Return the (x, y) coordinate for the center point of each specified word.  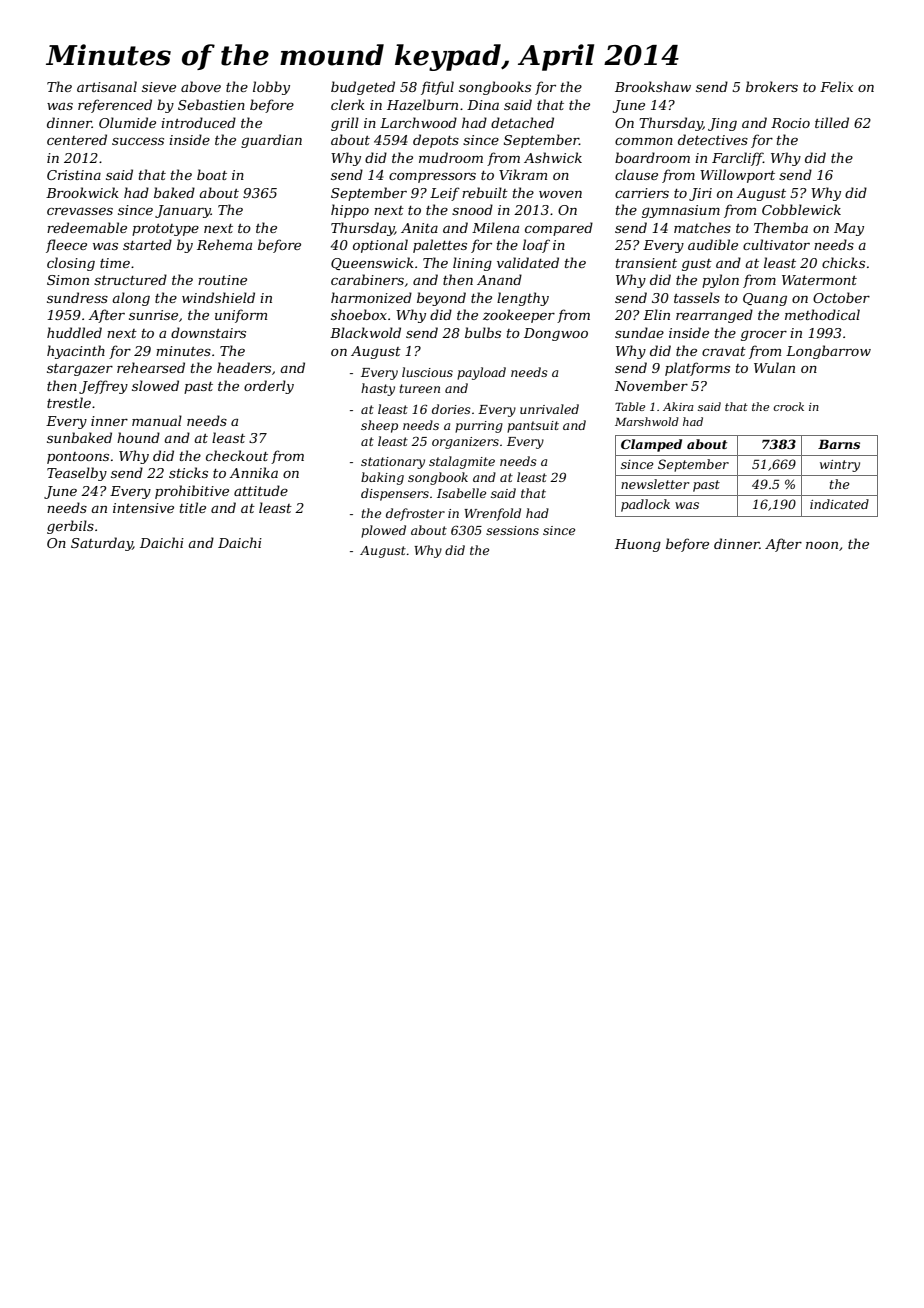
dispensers (395, 494)
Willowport (737, 176)
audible (713, 244)
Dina (483, 105)
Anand (499, 279)
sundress (77, 297)
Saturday (102, 544)
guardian (271, 141)
